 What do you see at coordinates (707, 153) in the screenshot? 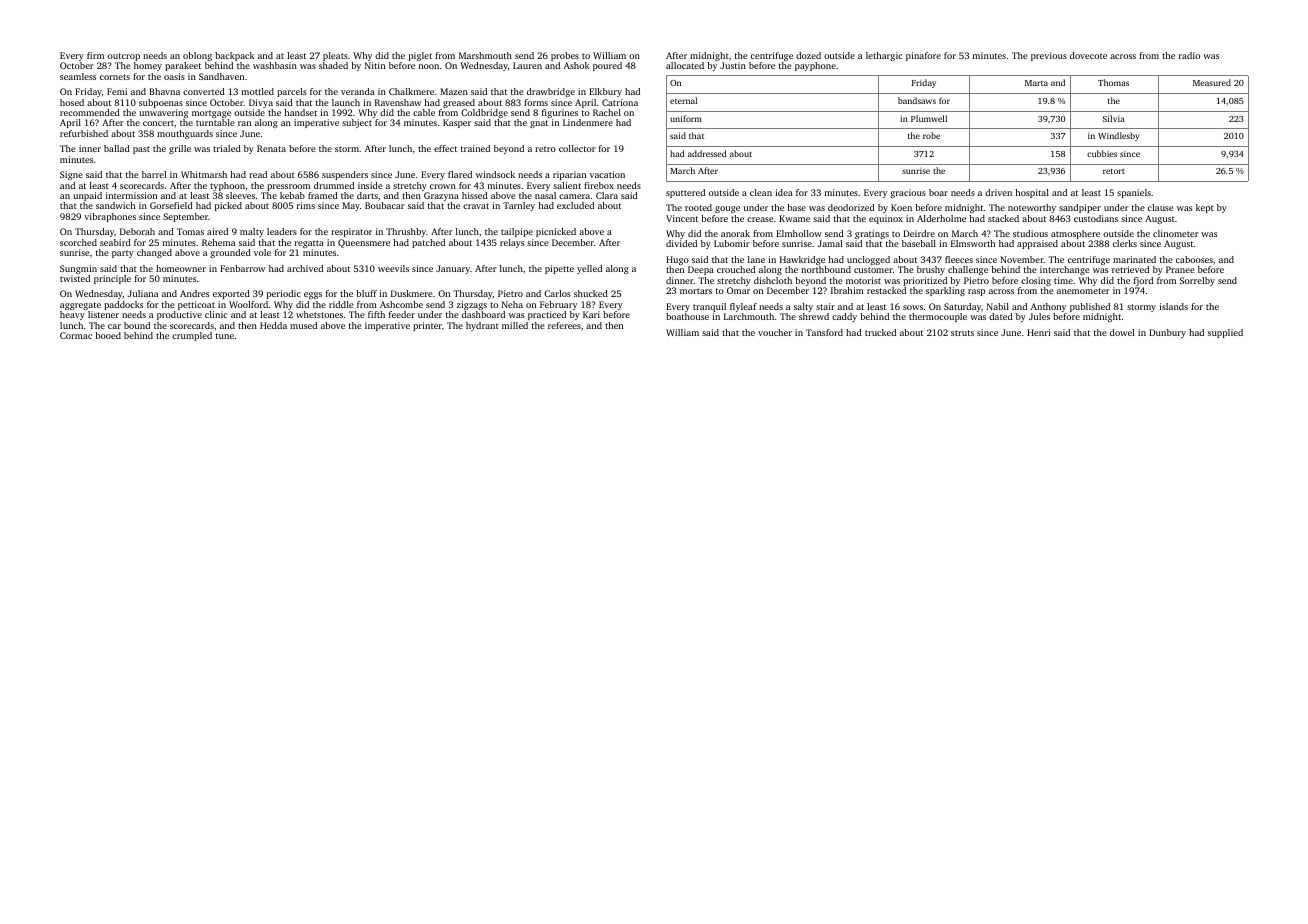
I see `addressed` at bounding box center [707, 153].
